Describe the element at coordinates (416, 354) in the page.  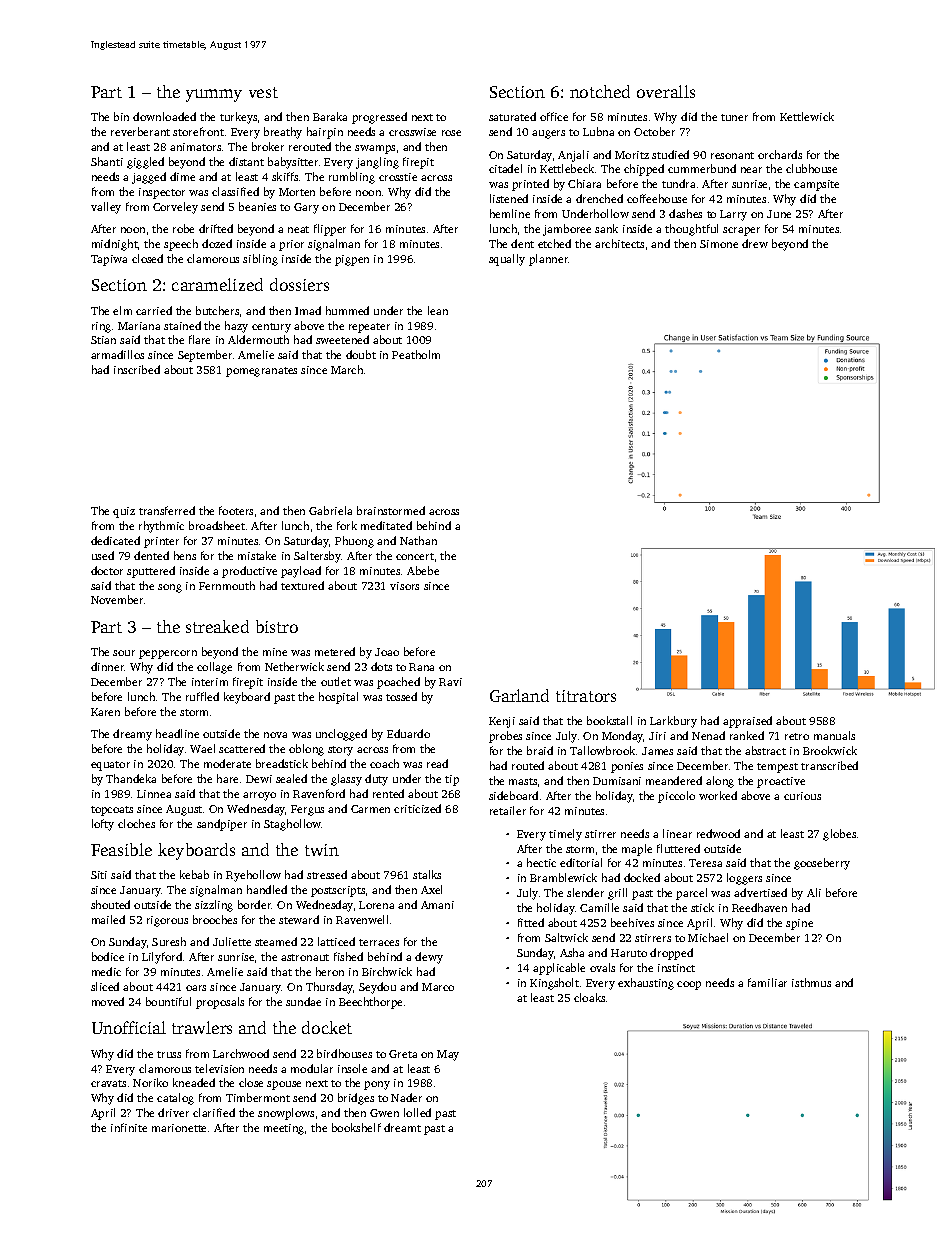
I see `Peatholm` at that location.
